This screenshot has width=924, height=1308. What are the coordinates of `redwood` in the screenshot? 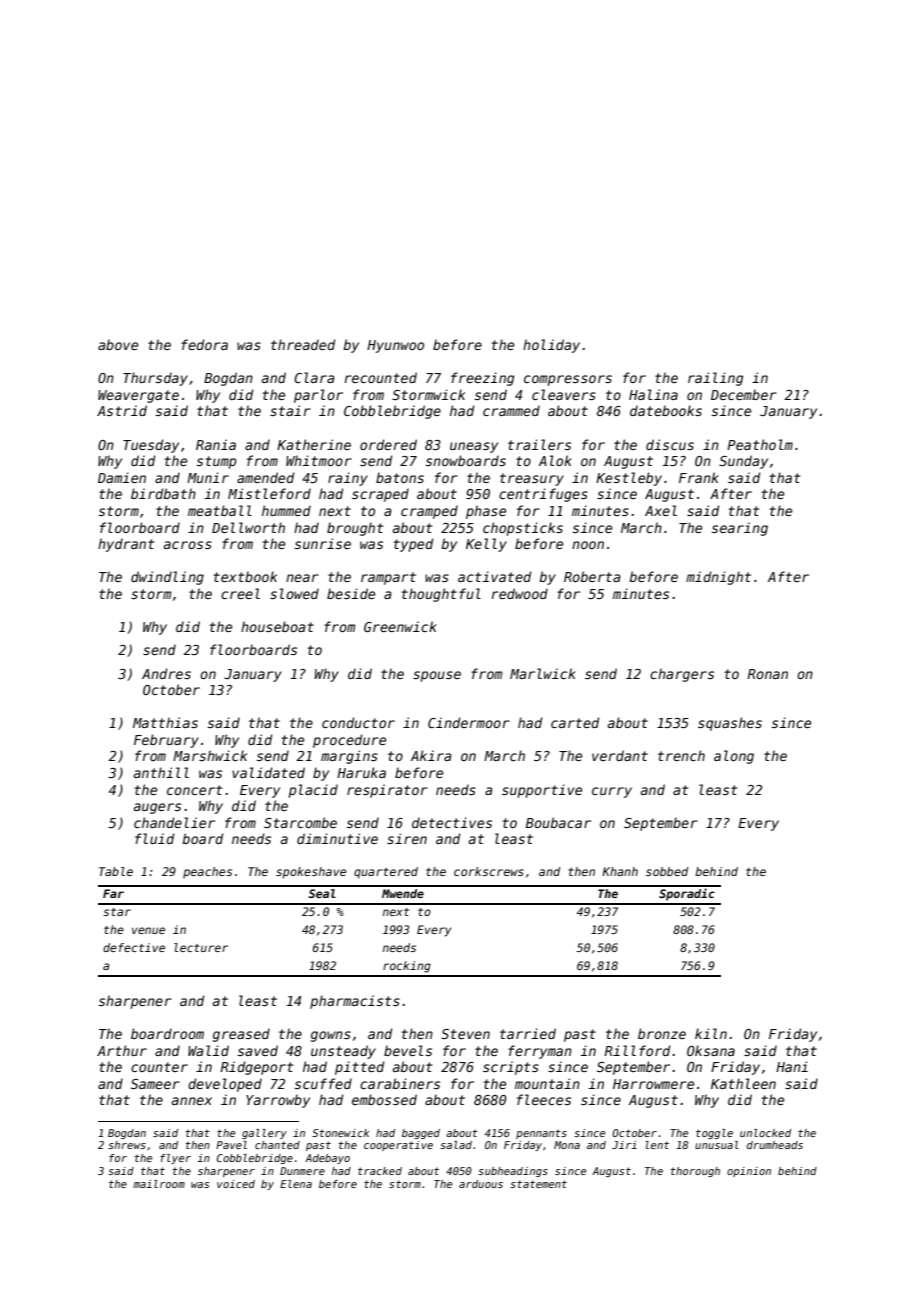 It's located at (520, 593).
